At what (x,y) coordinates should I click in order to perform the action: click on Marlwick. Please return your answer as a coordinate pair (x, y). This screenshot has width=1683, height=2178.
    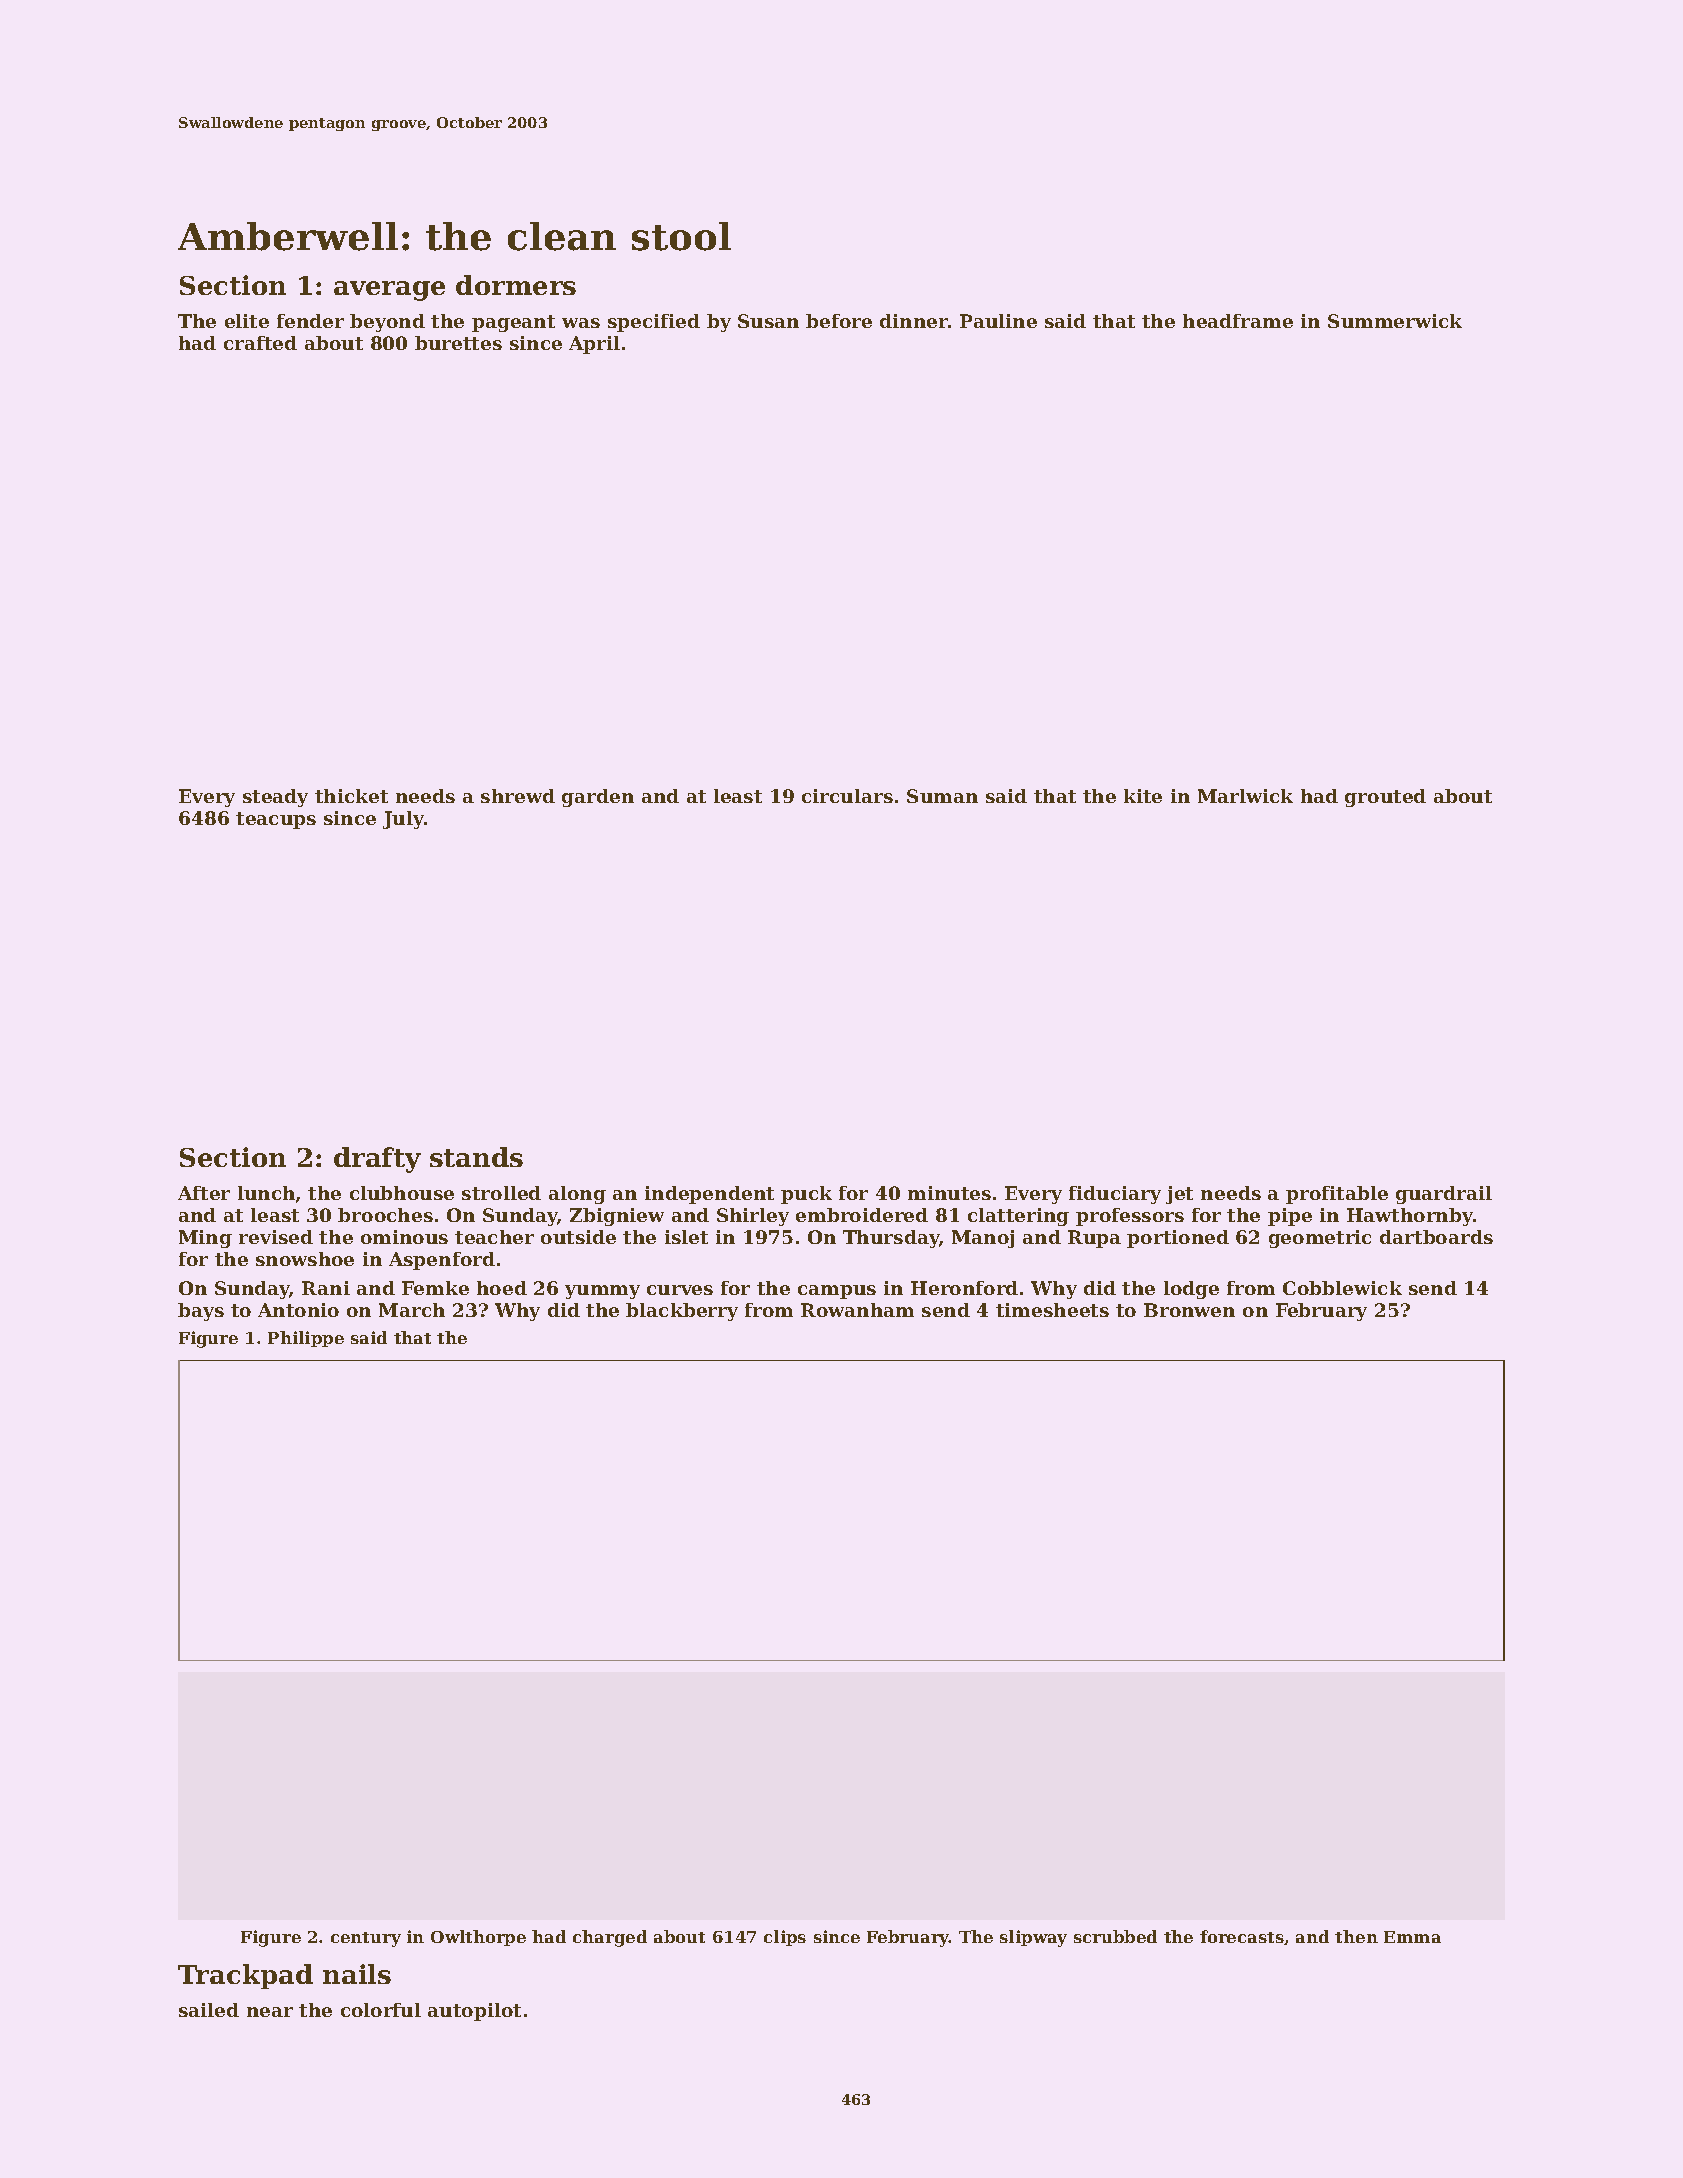
    Looking at the image, I should click on (1245, 796).
